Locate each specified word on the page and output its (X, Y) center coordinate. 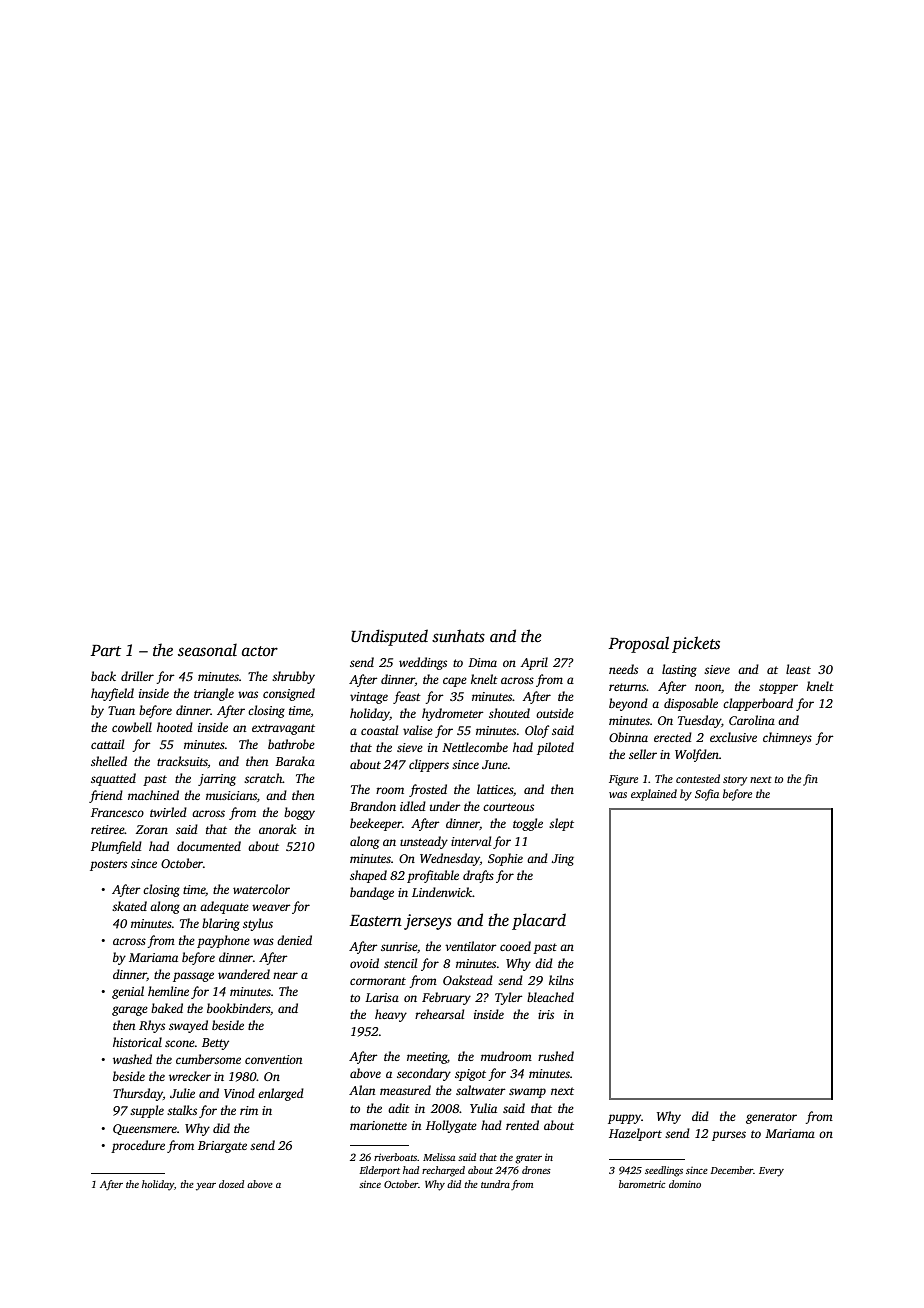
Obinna (628, 737)
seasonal (207, 650)
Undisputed (389, 637)
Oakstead (468, 980)
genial (128, 992)
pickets (696, 644)
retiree (108, 829)
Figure (623, 780)
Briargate (222, 1147)
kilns (561, 980)
